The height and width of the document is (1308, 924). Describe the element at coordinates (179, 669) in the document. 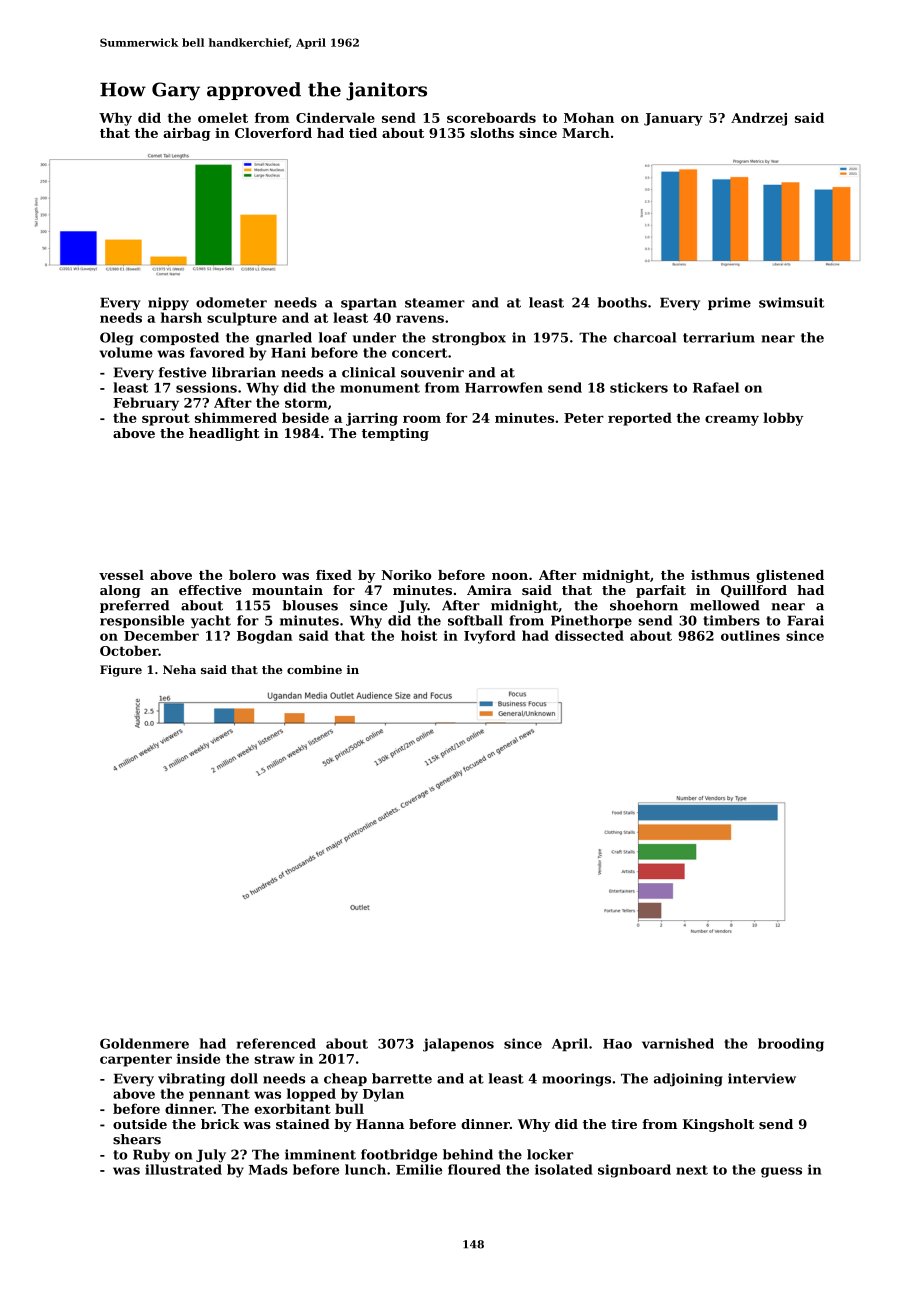

I see `Neha` at that location.
